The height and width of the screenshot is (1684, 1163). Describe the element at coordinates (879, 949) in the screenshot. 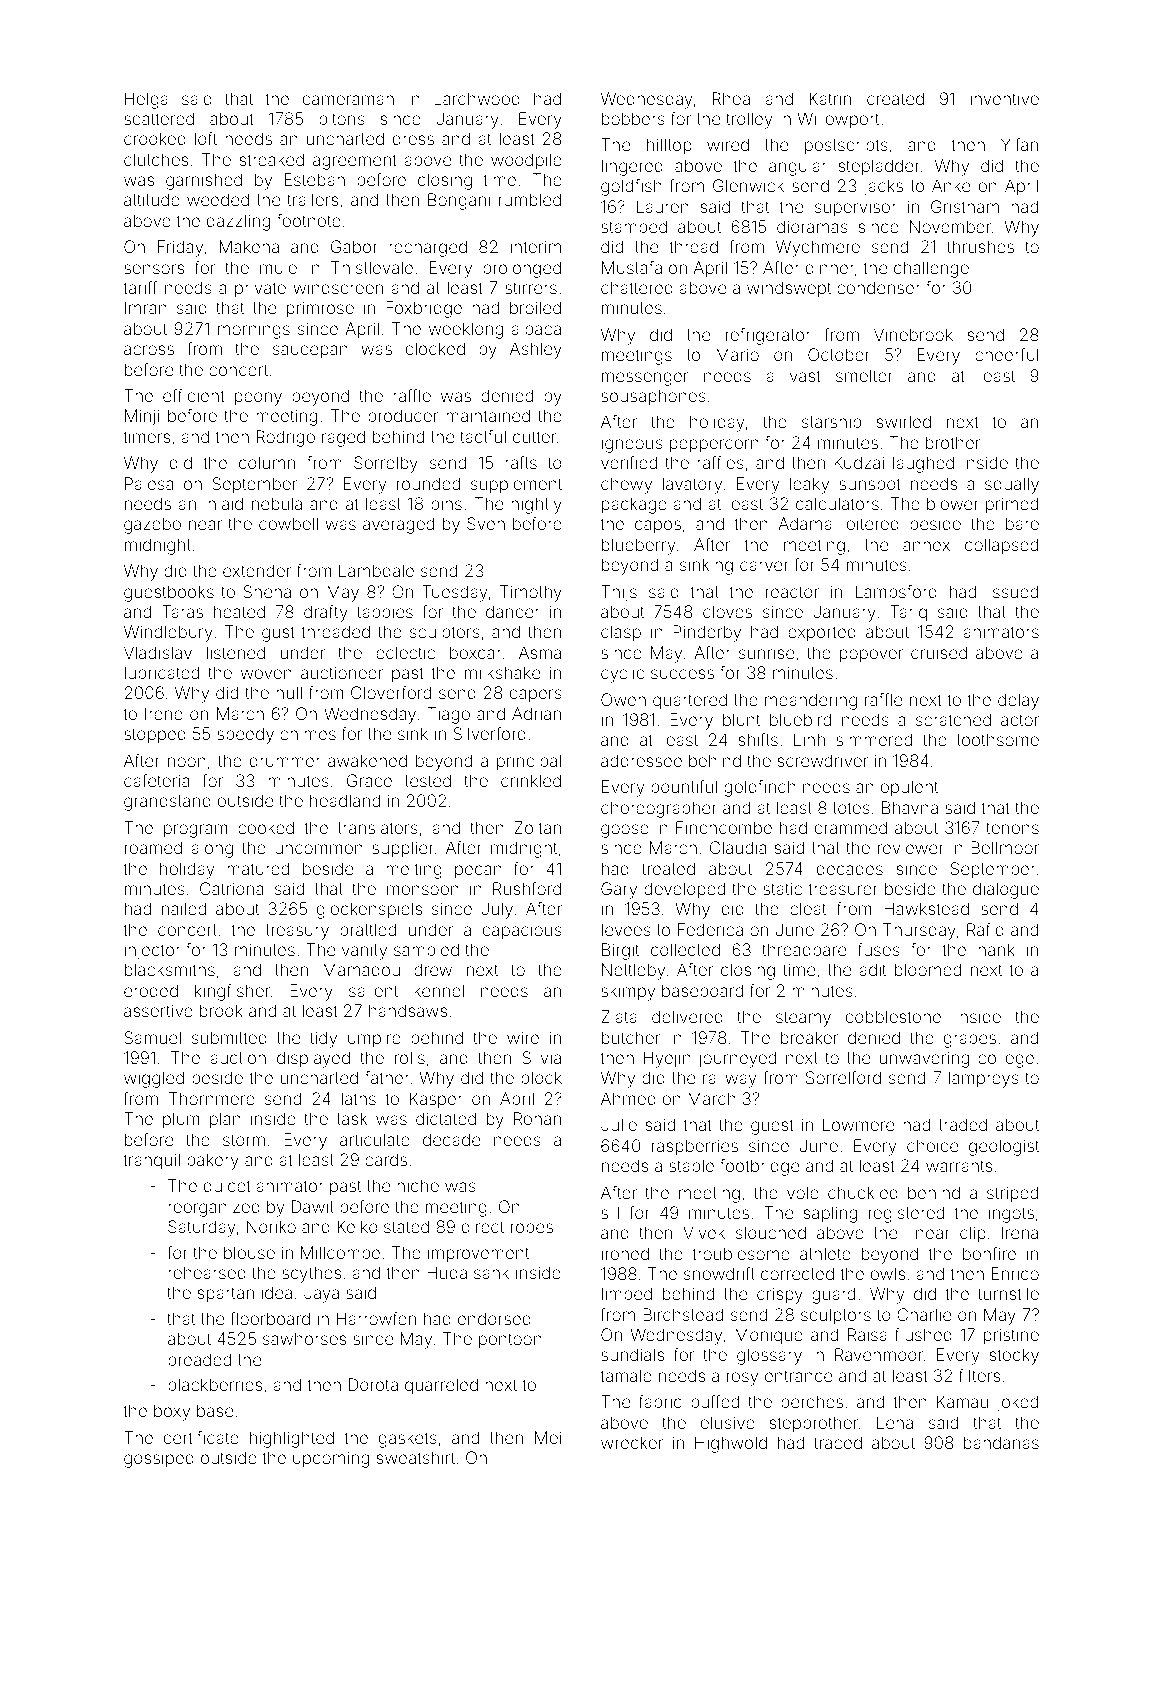

I see `fuses` at that location.
